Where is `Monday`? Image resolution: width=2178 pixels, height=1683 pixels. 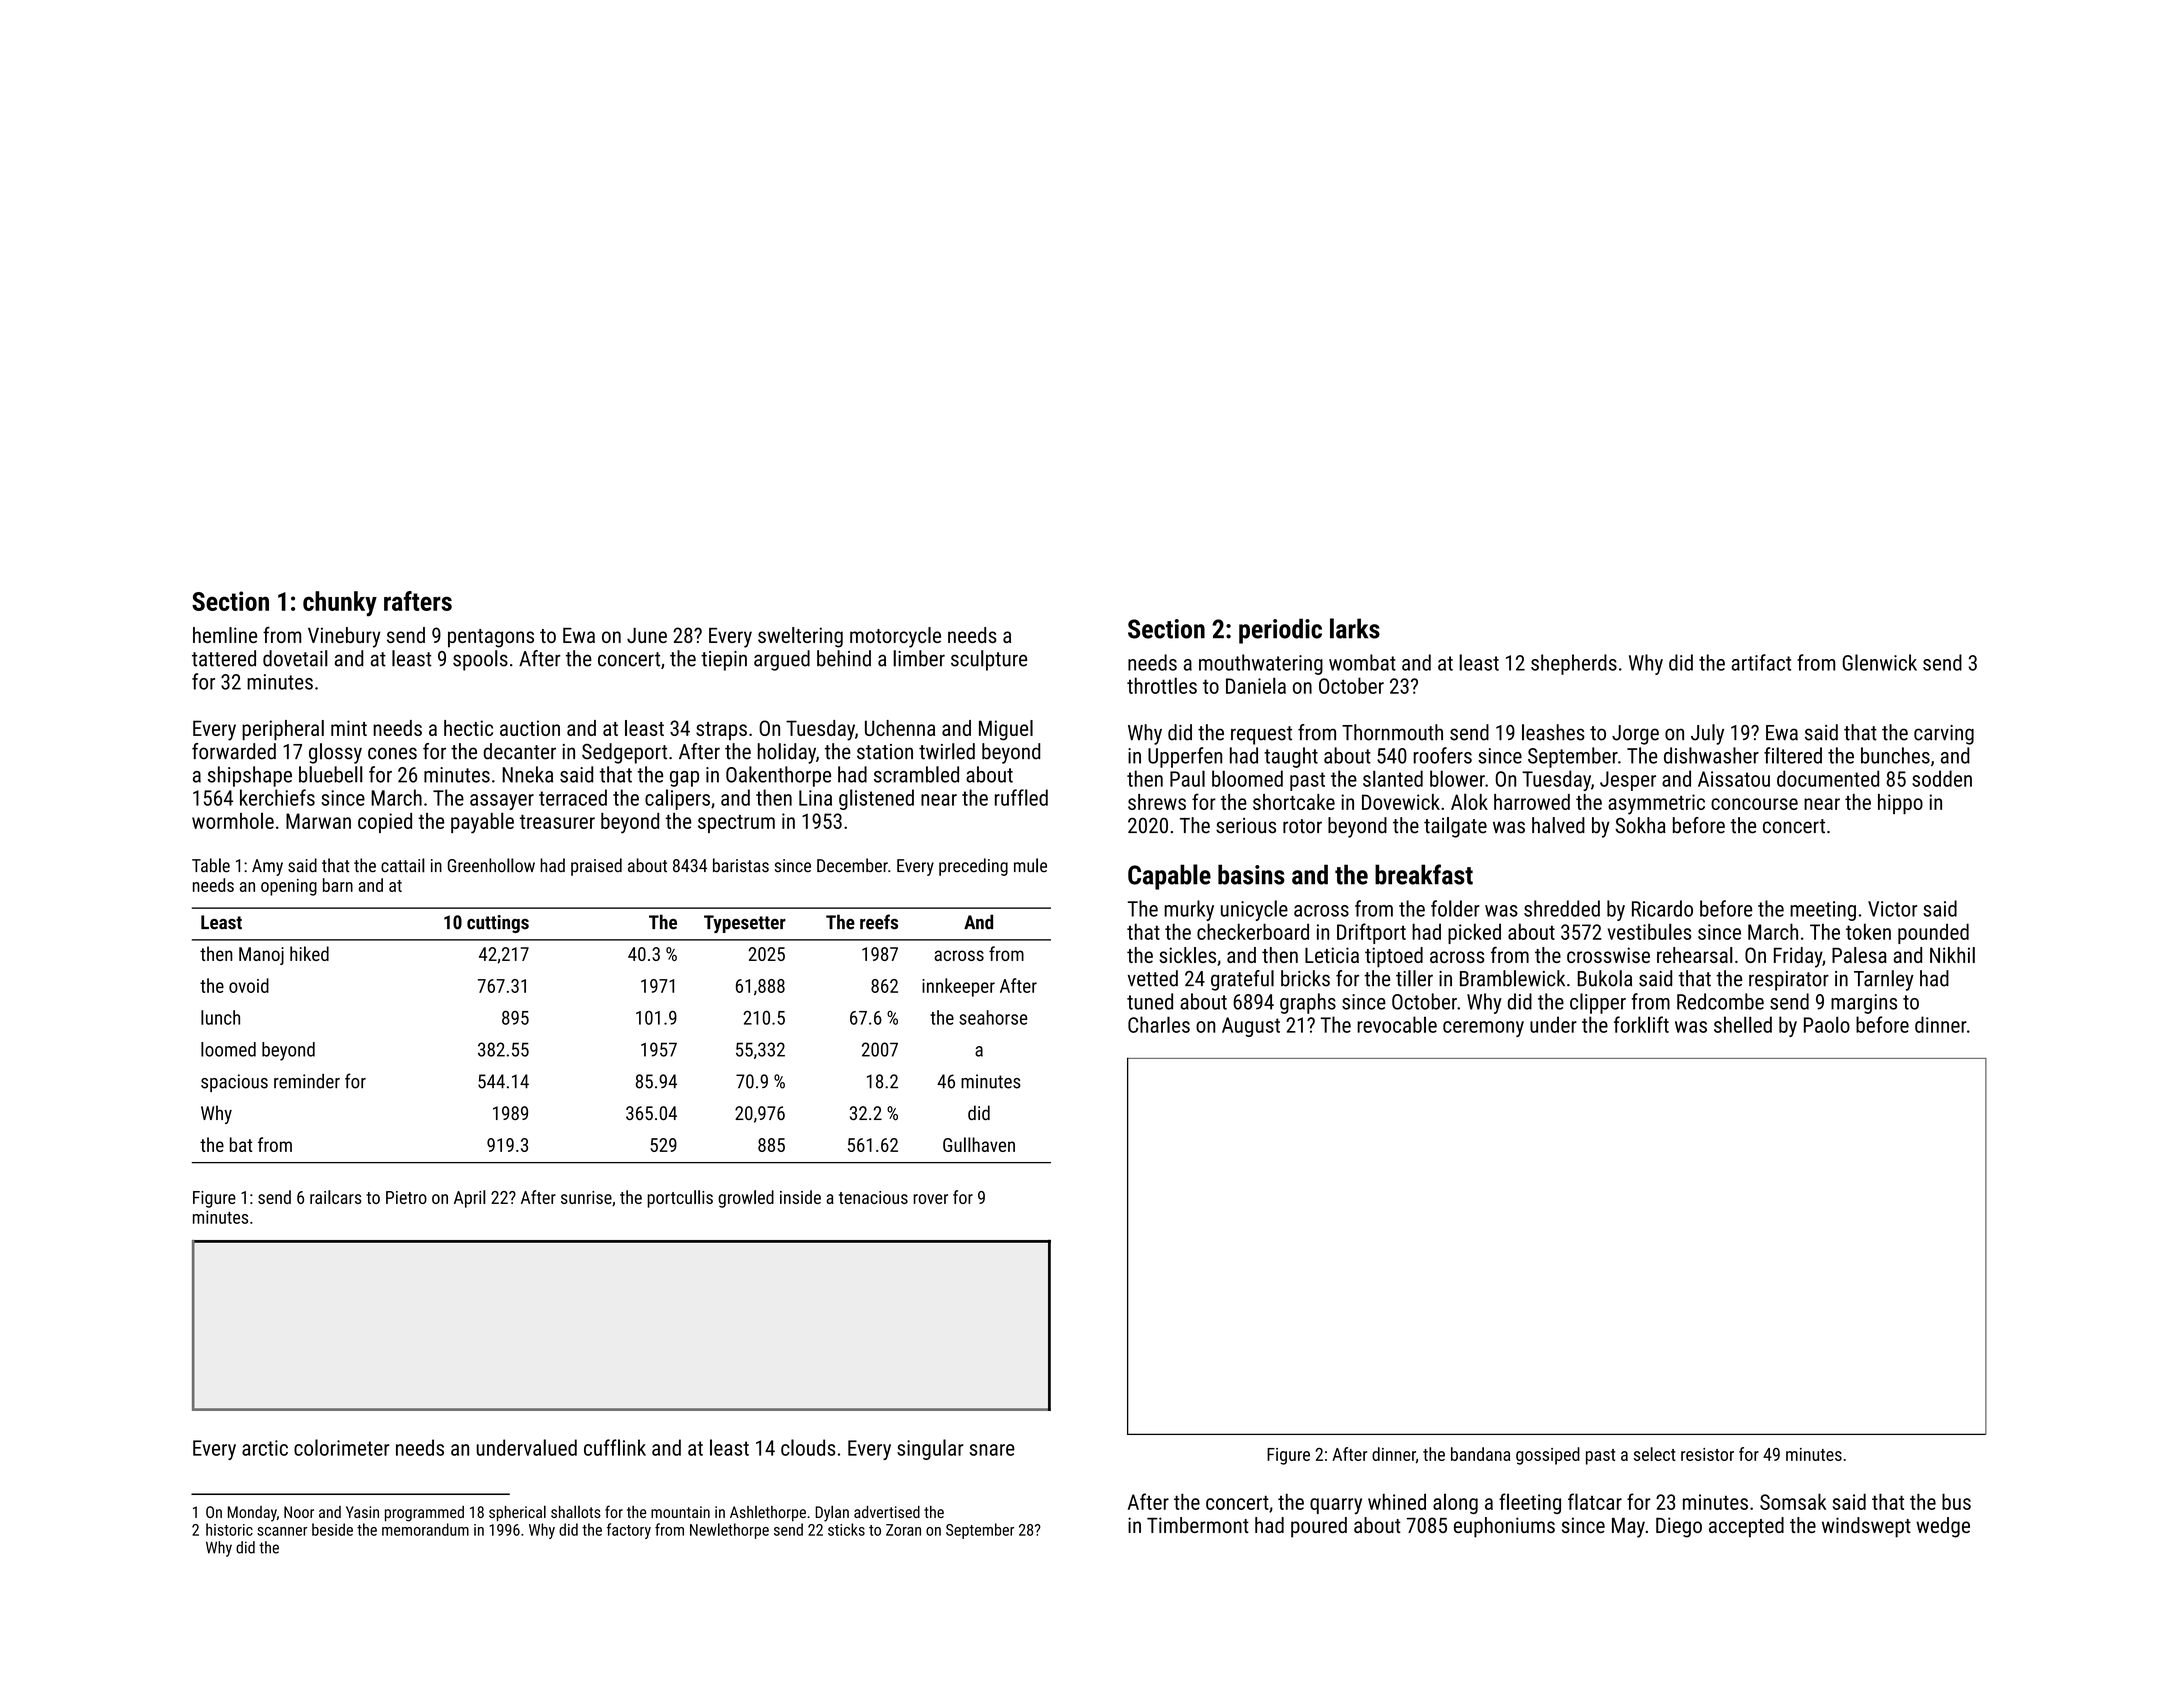
Monday is located at coordinates (252, 1514).
